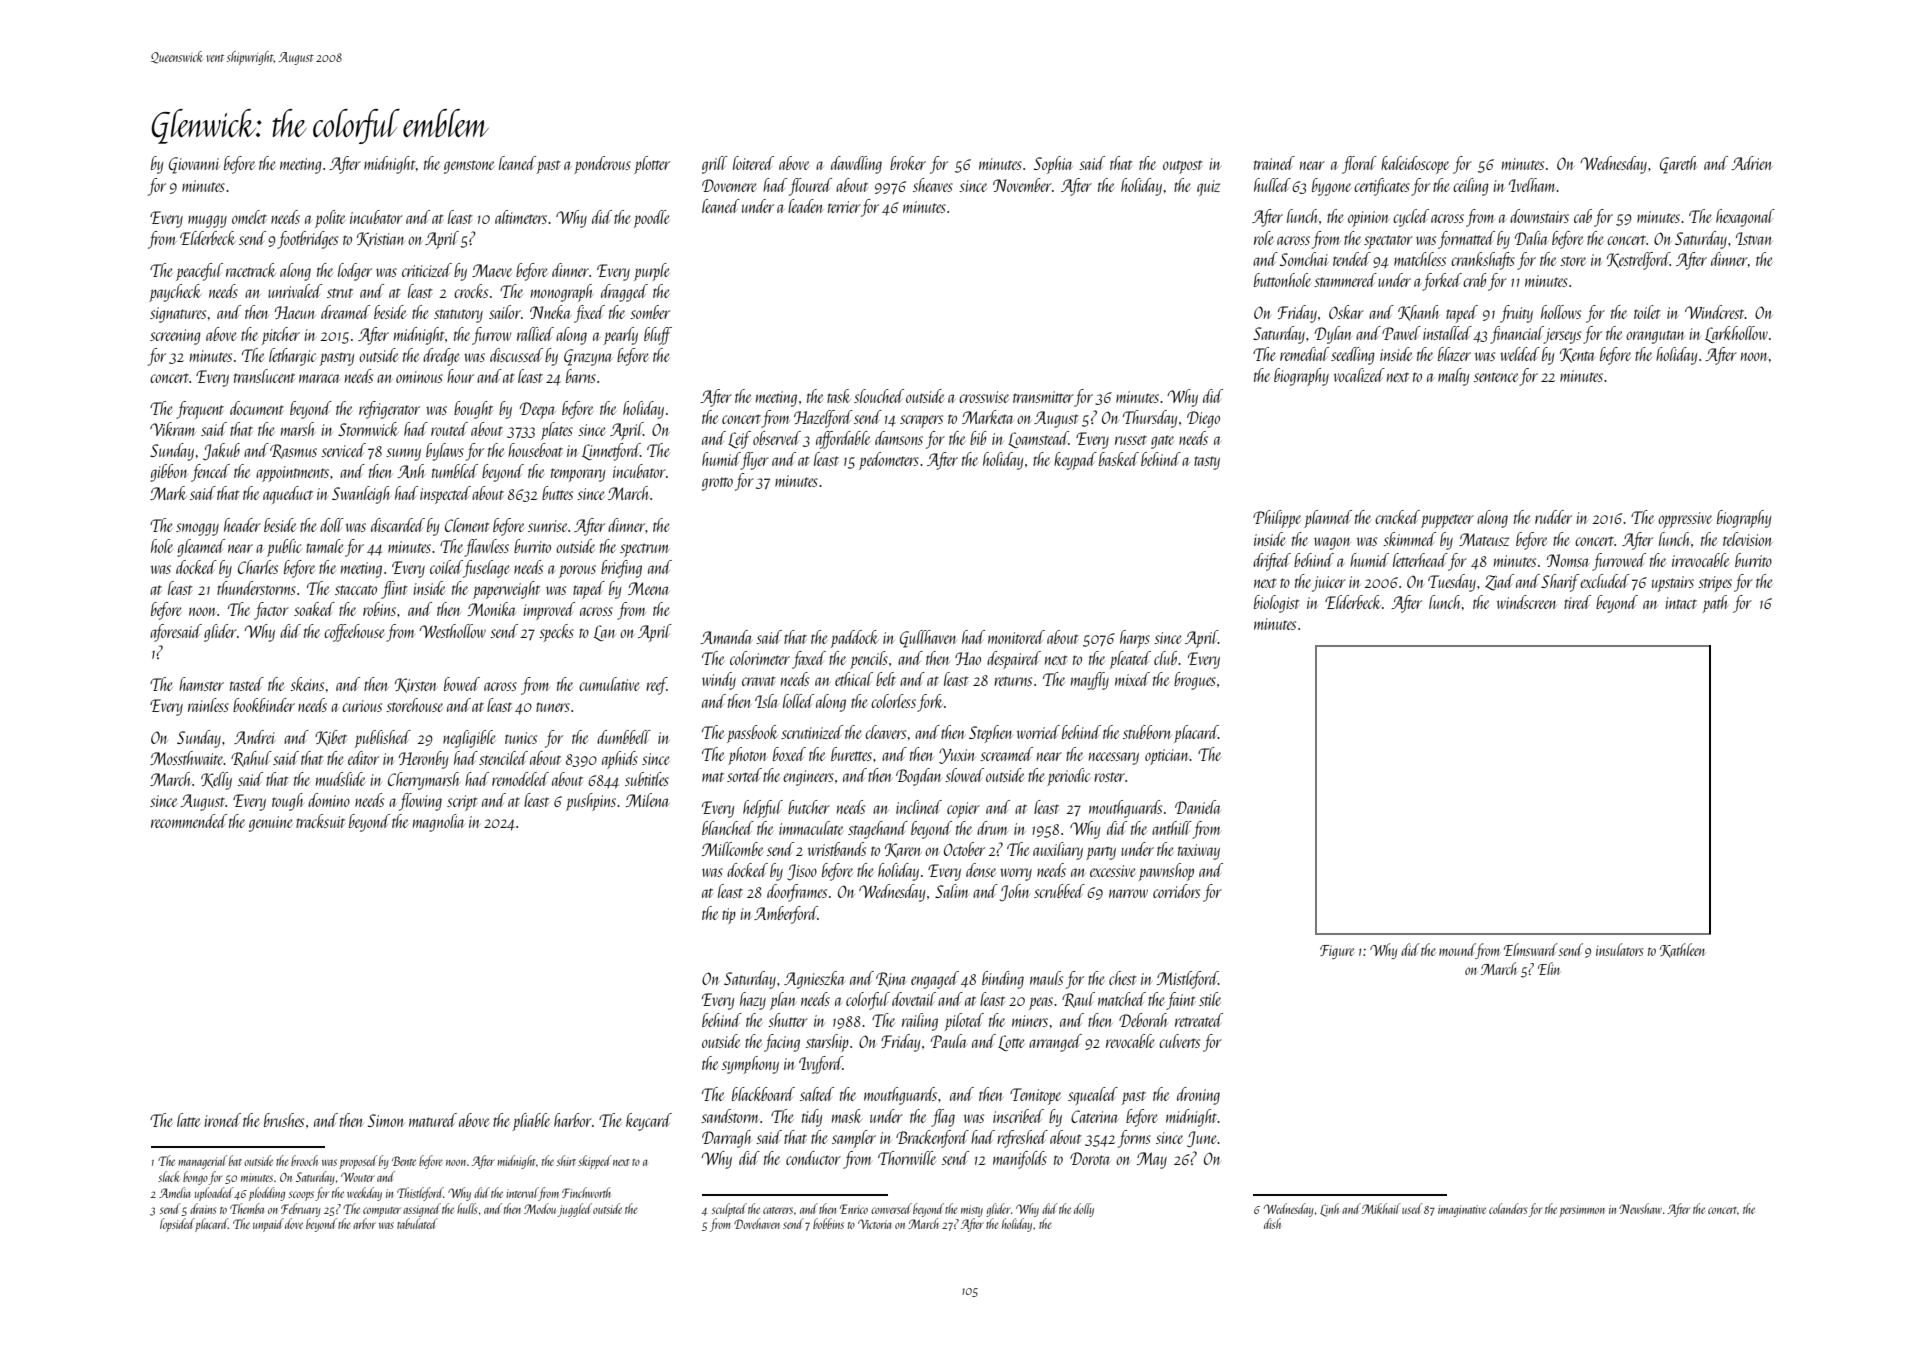  I want to click on loitered, so click(753, 163).
